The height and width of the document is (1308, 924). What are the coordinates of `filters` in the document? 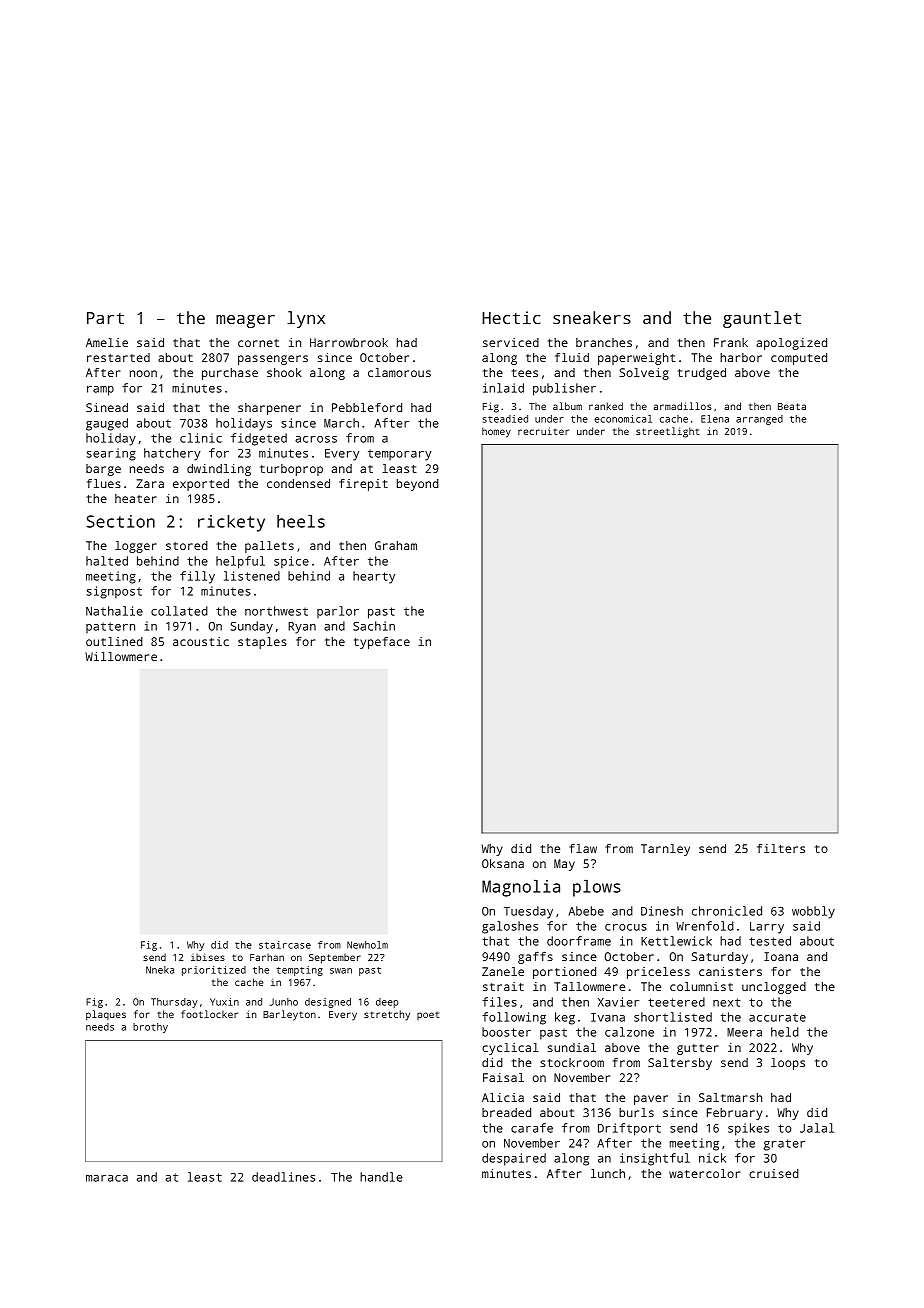 It's located at (781, 848).
